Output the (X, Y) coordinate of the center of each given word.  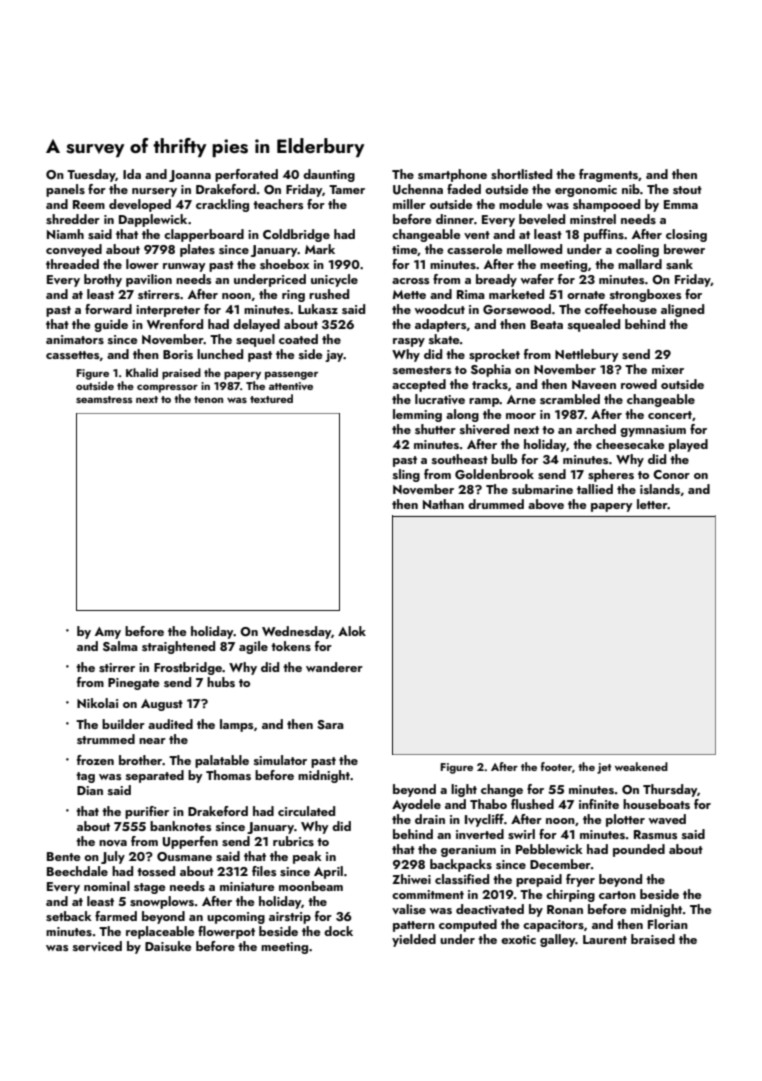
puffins (604, 235)
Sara (330, 724)
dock (338, 931)
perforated (246, 175)
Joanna (190, 176)
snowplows (162, 902)
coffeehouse (621, 309)
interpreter (168, 311)
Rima (471, 294)
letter (652, 504)
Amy (108, 633)
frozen (95, 760)
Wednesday (296, 632)
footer (556, 766)
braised (653, 939)
